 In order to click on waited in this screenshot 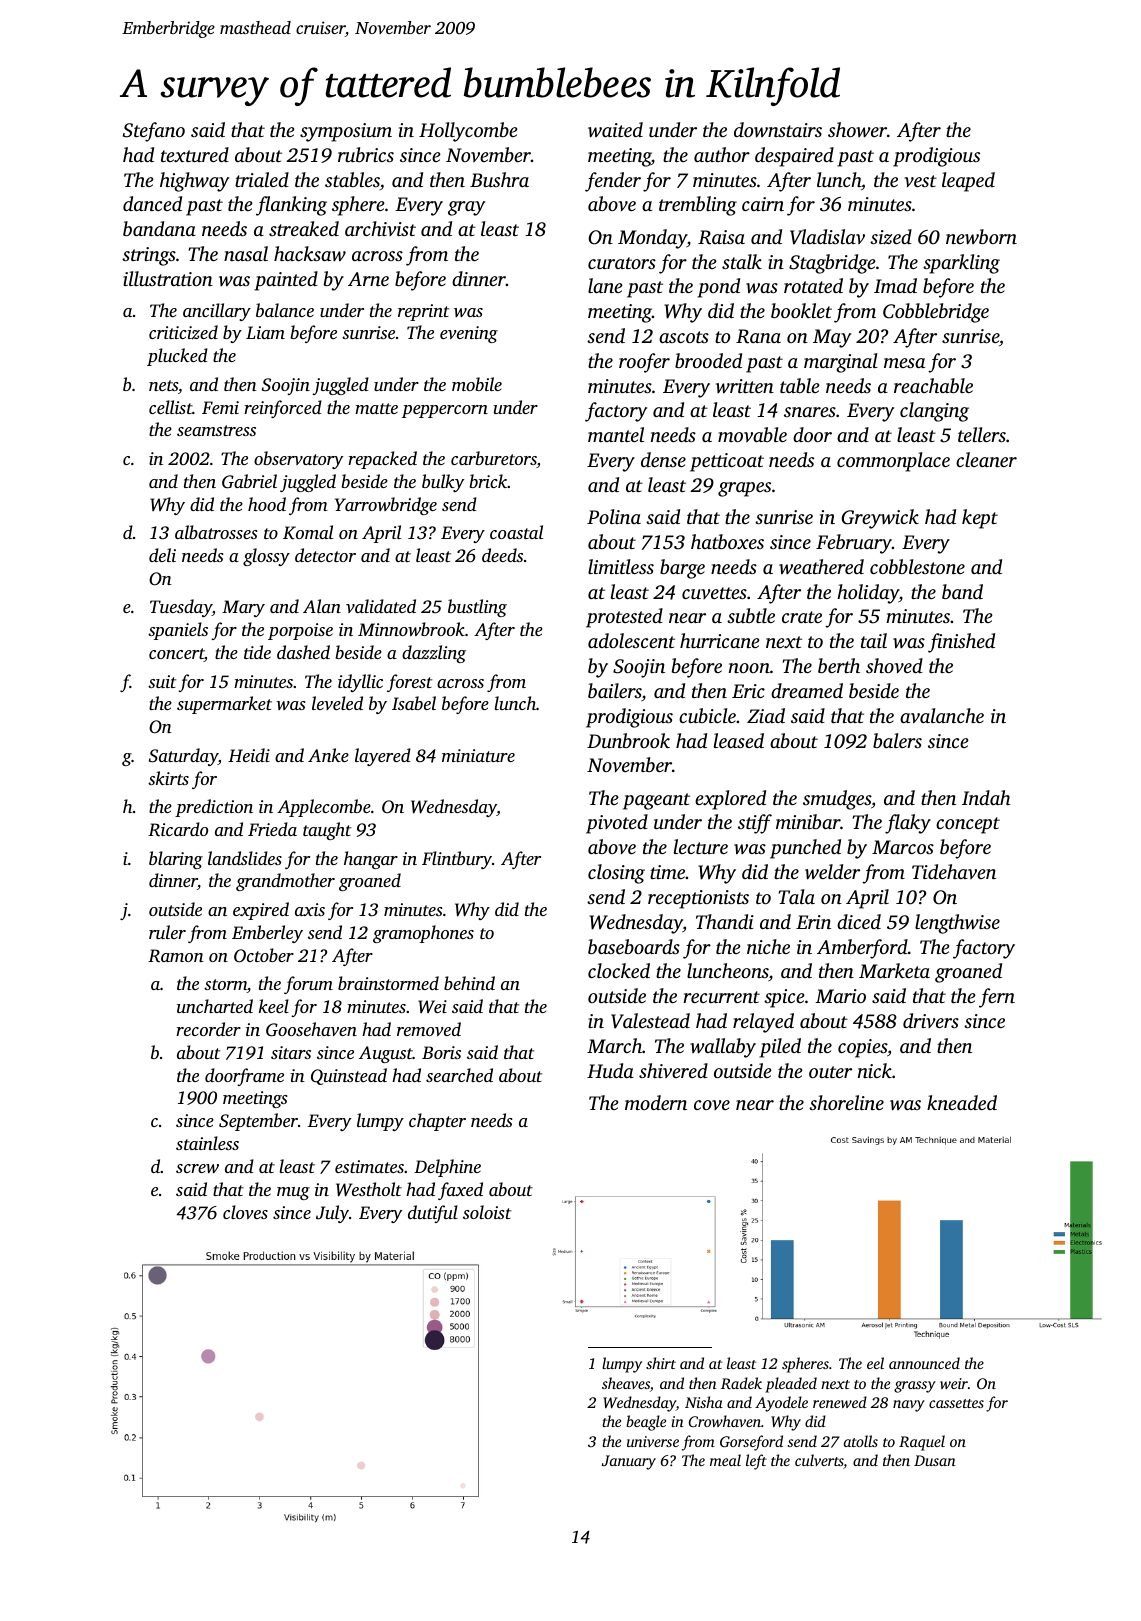, I will do `click(615, 130)`.
